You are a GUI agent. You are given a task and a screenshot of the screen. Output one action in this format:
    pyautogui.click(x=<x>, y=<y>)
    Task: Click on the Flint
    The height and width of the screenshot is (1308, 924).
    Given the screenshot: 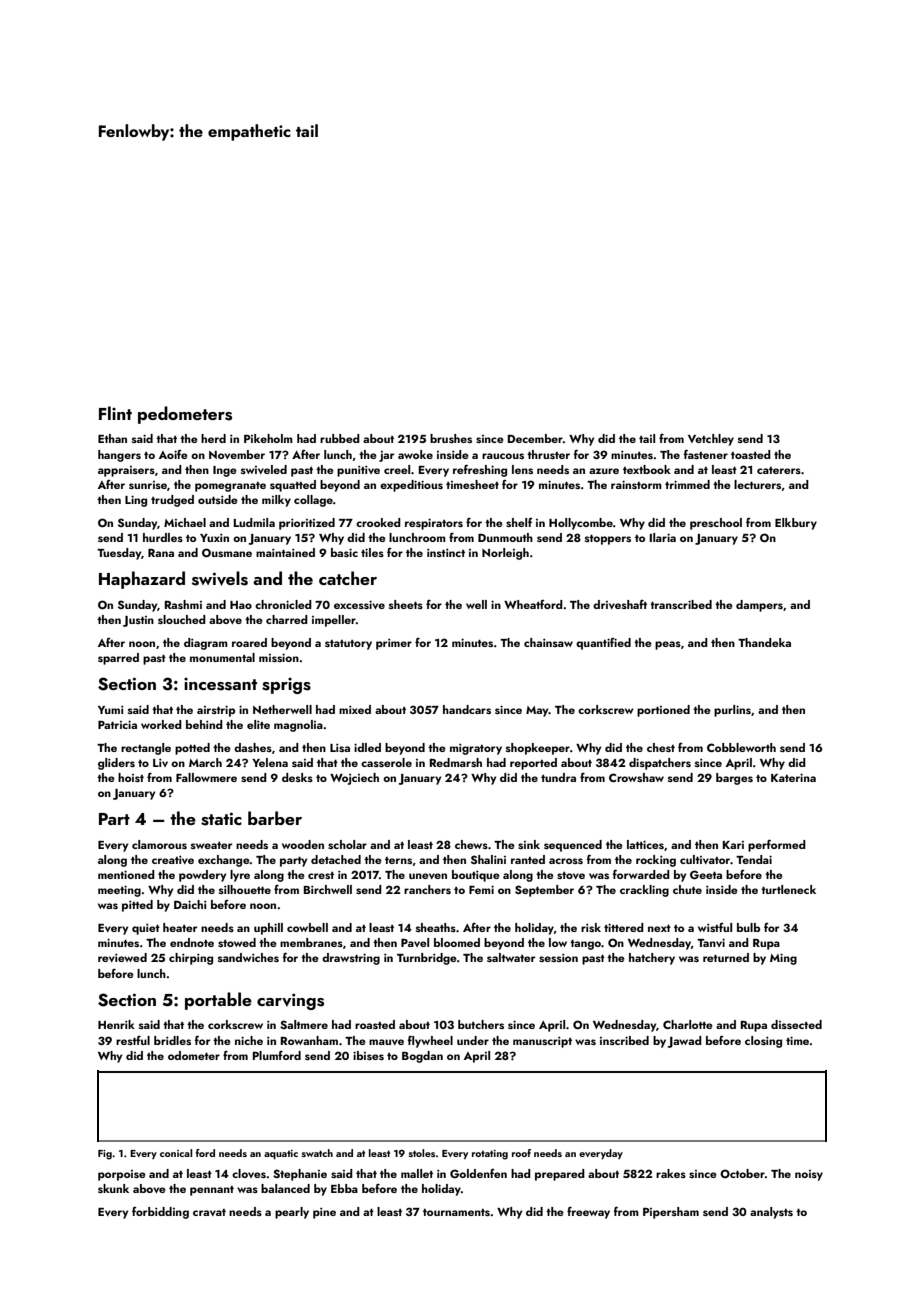 What is the action you would take?
    pyautogui.click(x=115, y=413)
